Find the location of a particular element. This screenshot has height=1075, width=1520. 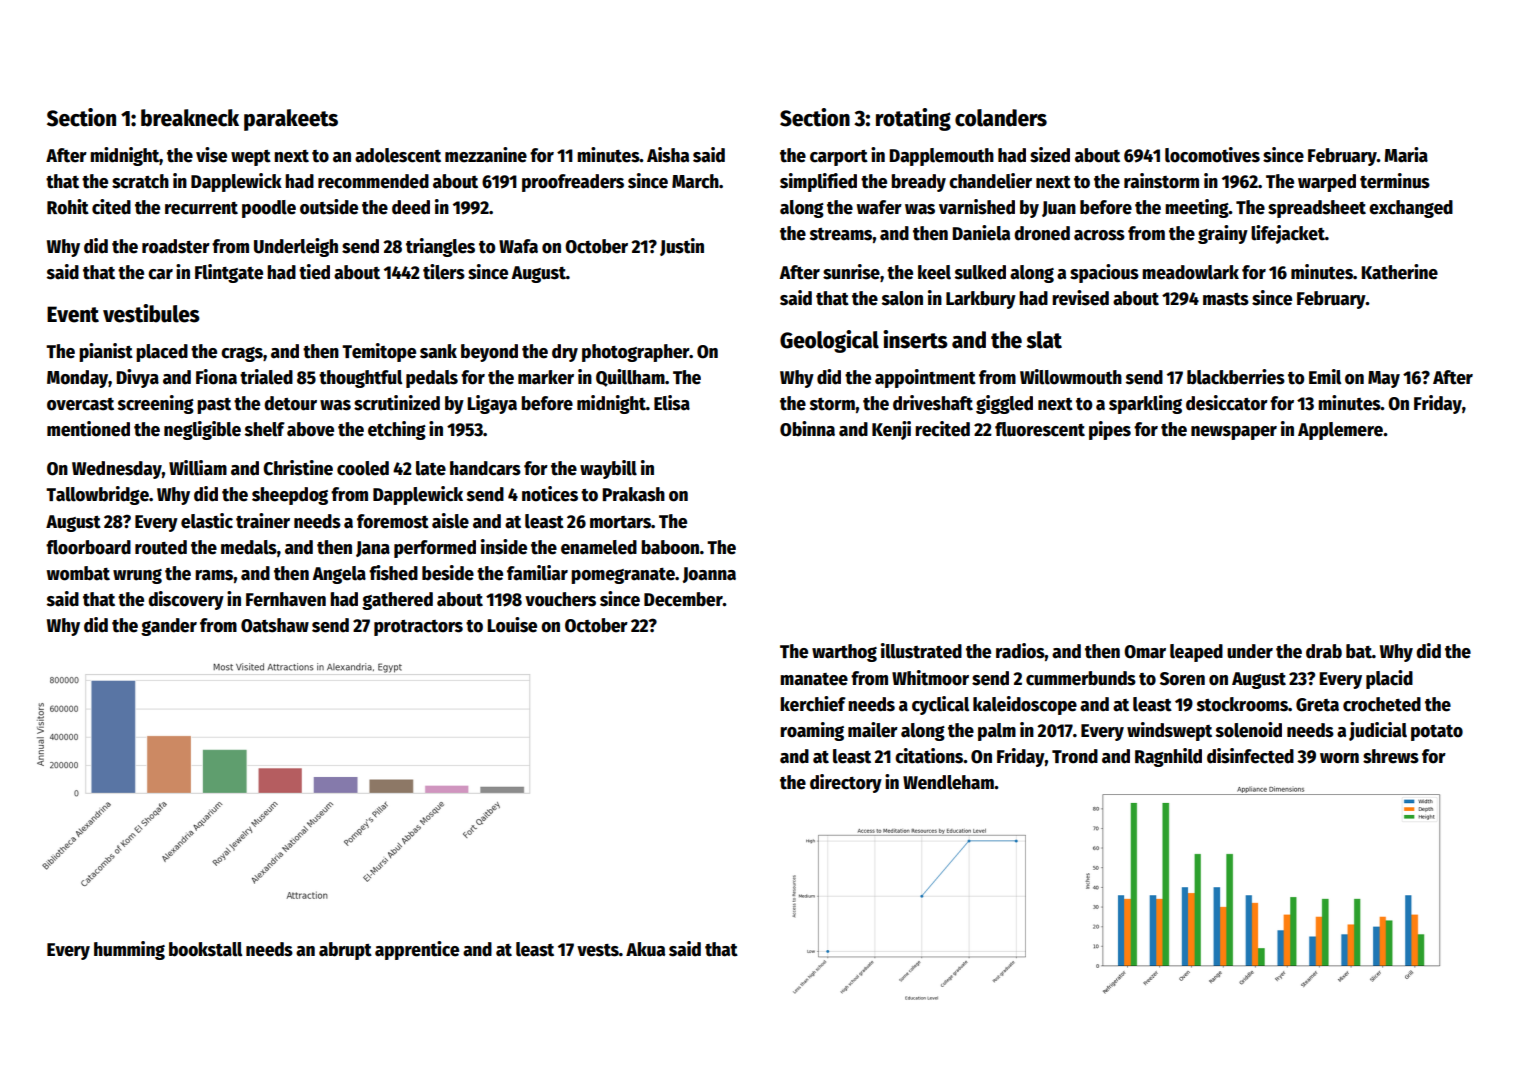

inserts is located at coordinates (915, 339).
